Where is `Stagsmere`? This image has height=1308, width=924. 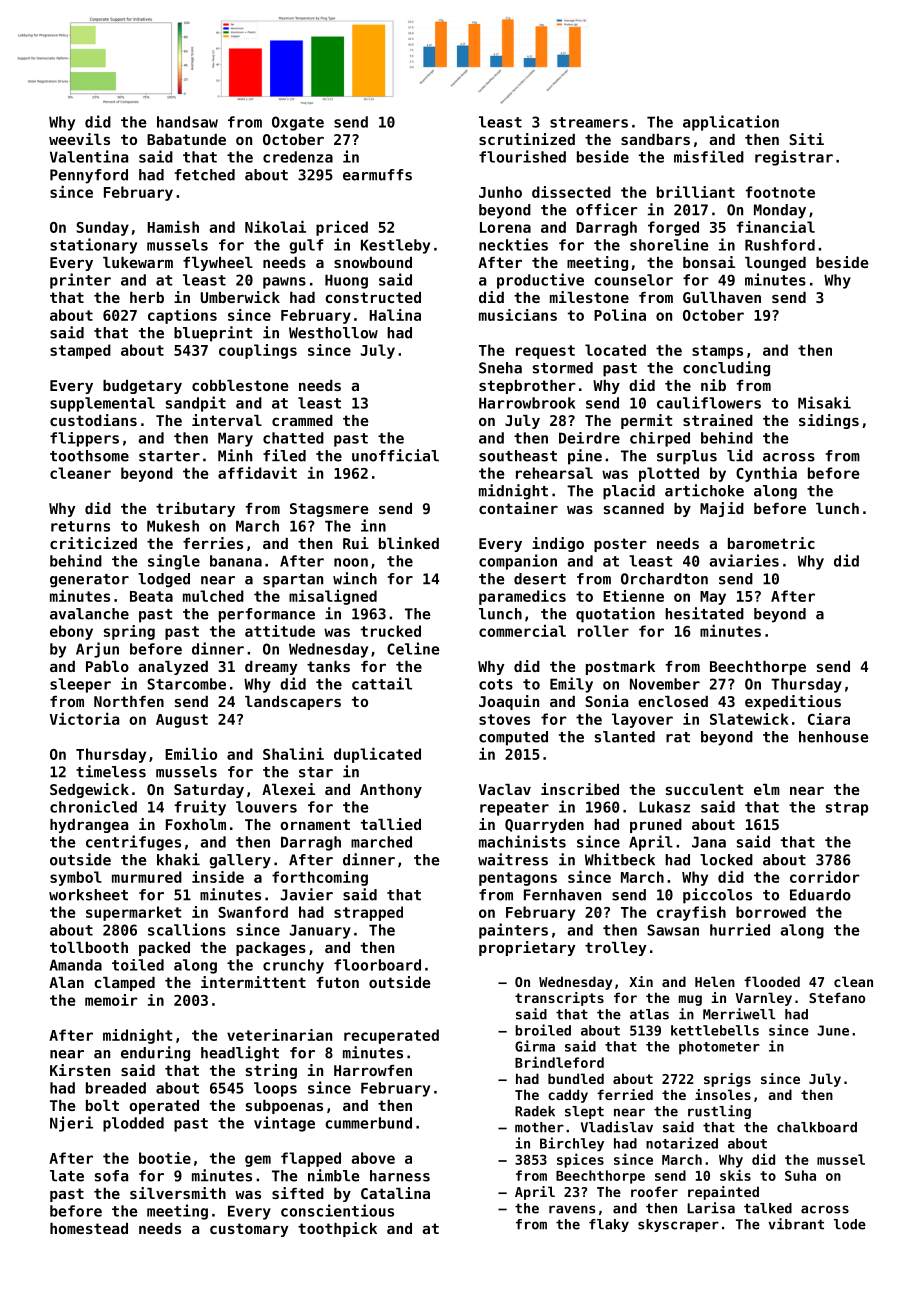 Stagsmere is located at coordinates (329, 510).
